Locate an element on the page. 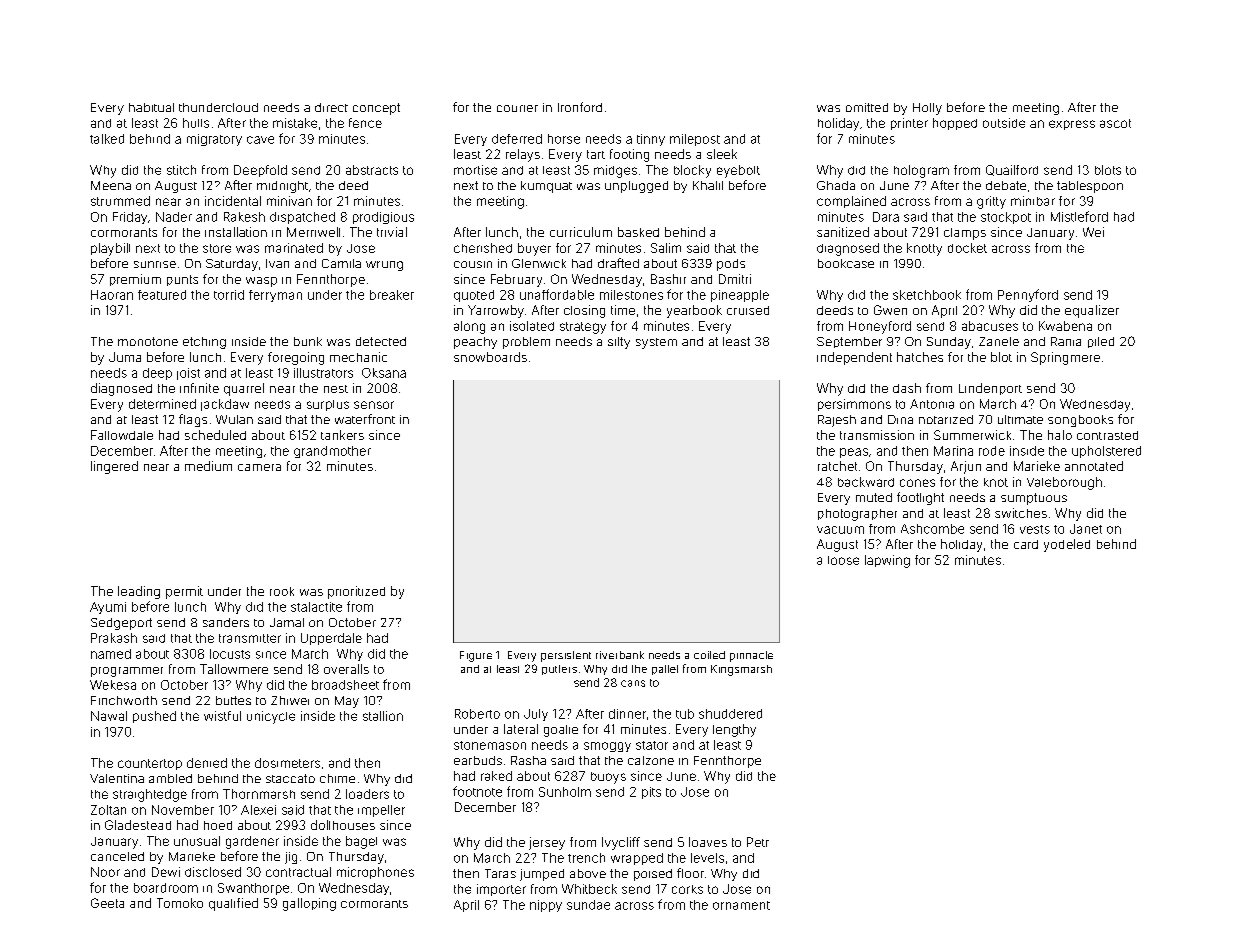 Image resolution: width=1233 pixels, height=952 pixels. ascot is located at coordinates (1115, 123).
